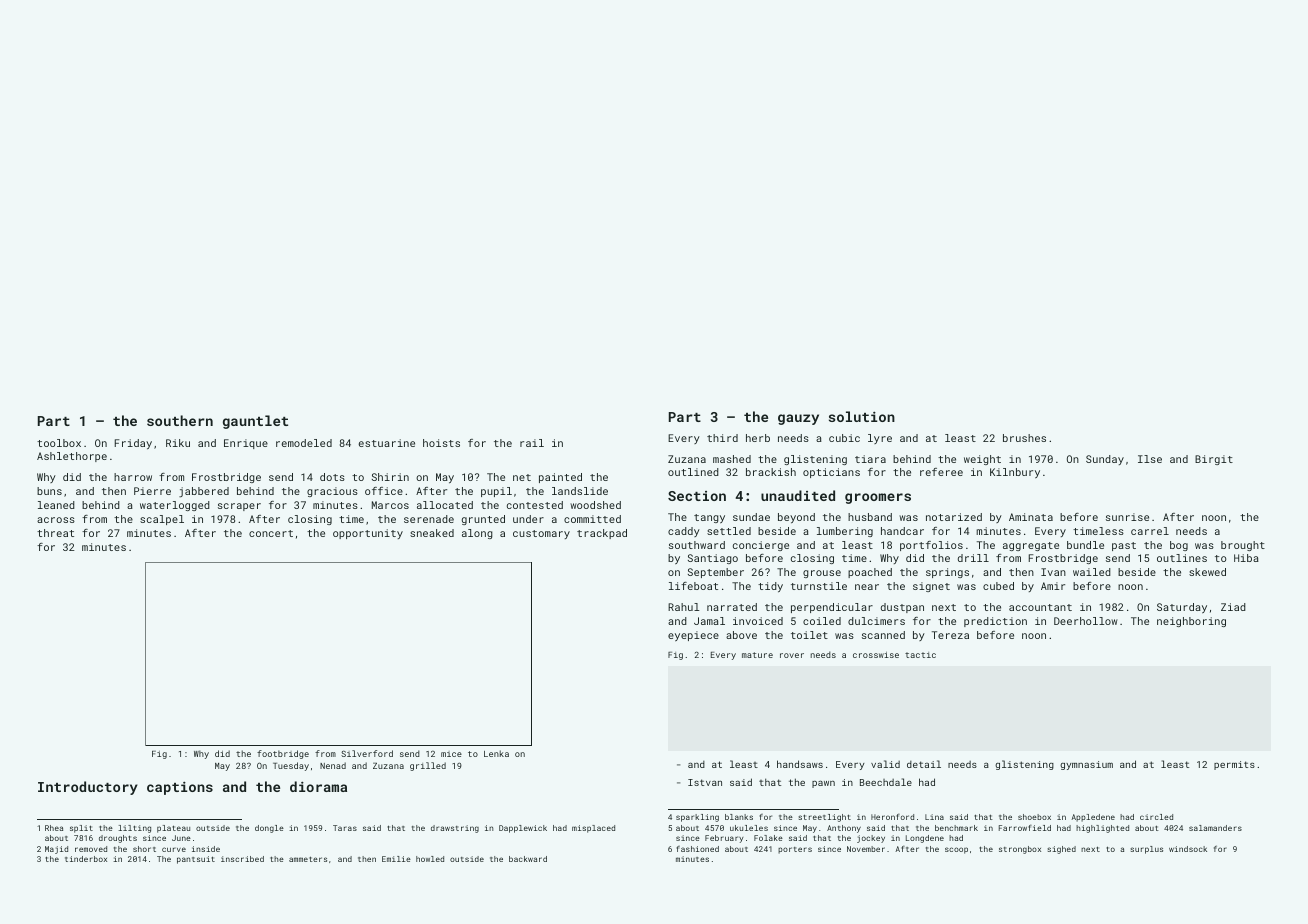  Describe the element at coordinates (862, 416) in the page. I see `solution` at that location.
